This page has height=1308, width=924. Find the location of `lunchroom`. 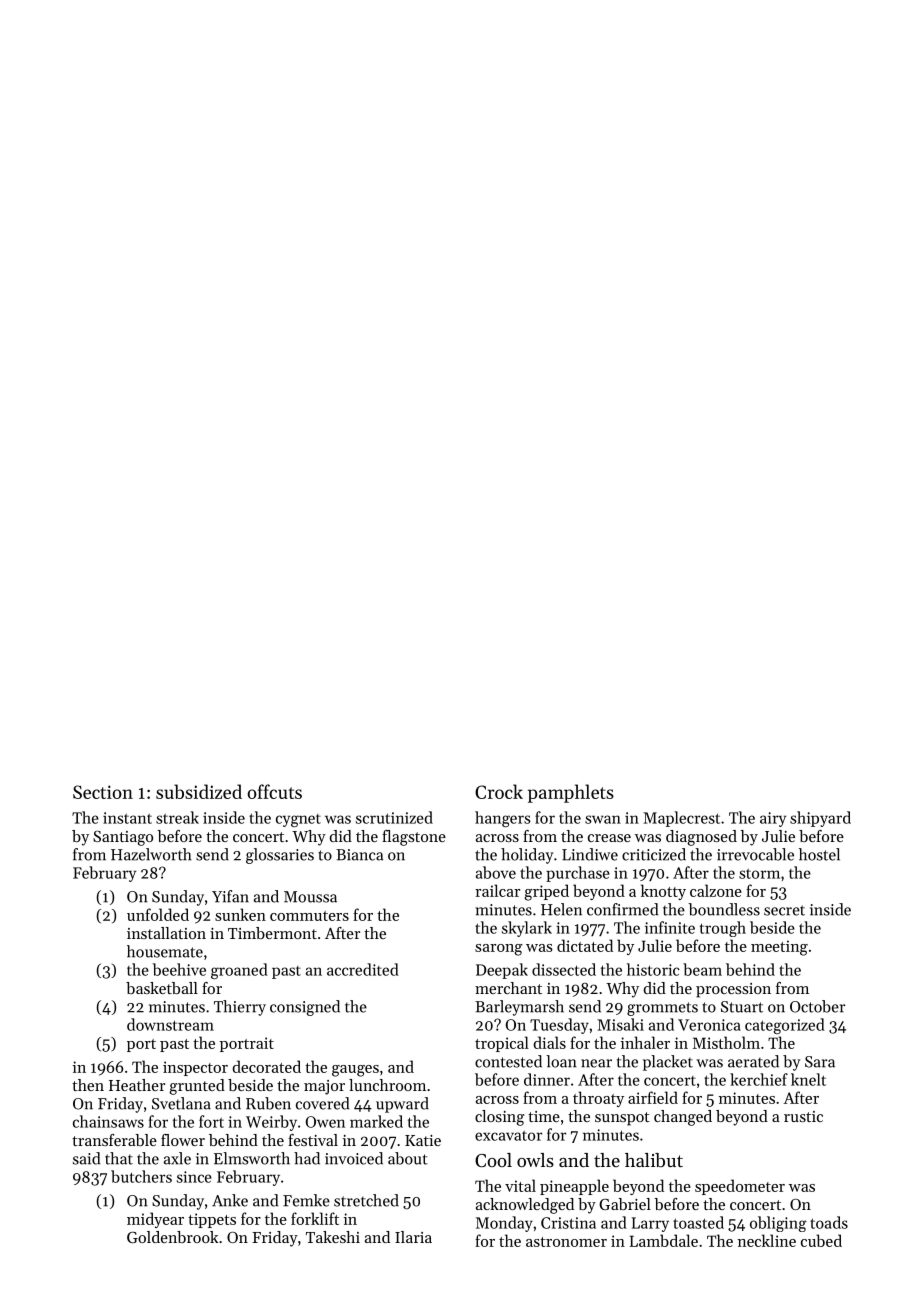

lunchroom is located at coordinates (387, 1085).
